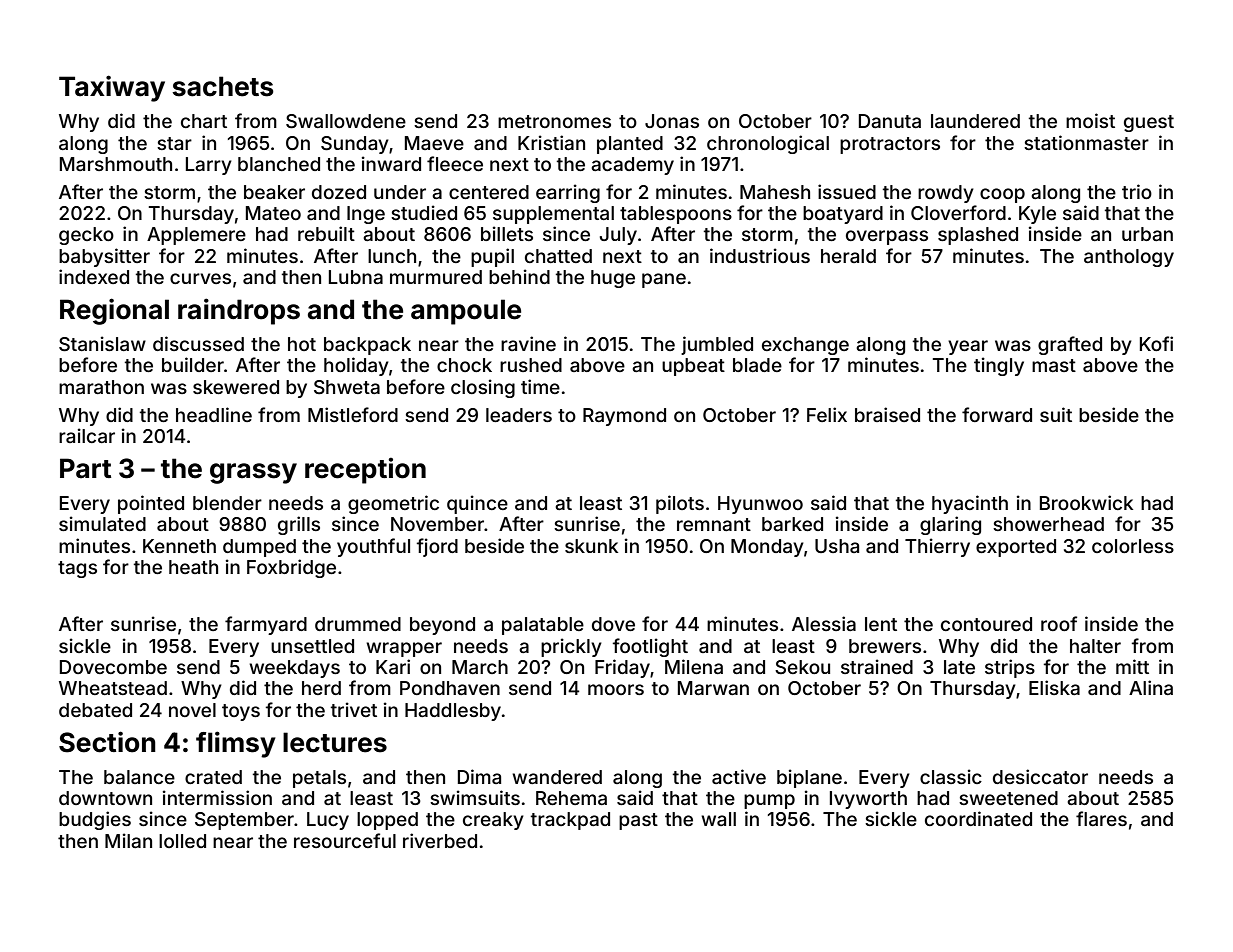 Image resolution: width=1233 pixels, height=952 pixels. I want to click on forward, so click(997, 414).
